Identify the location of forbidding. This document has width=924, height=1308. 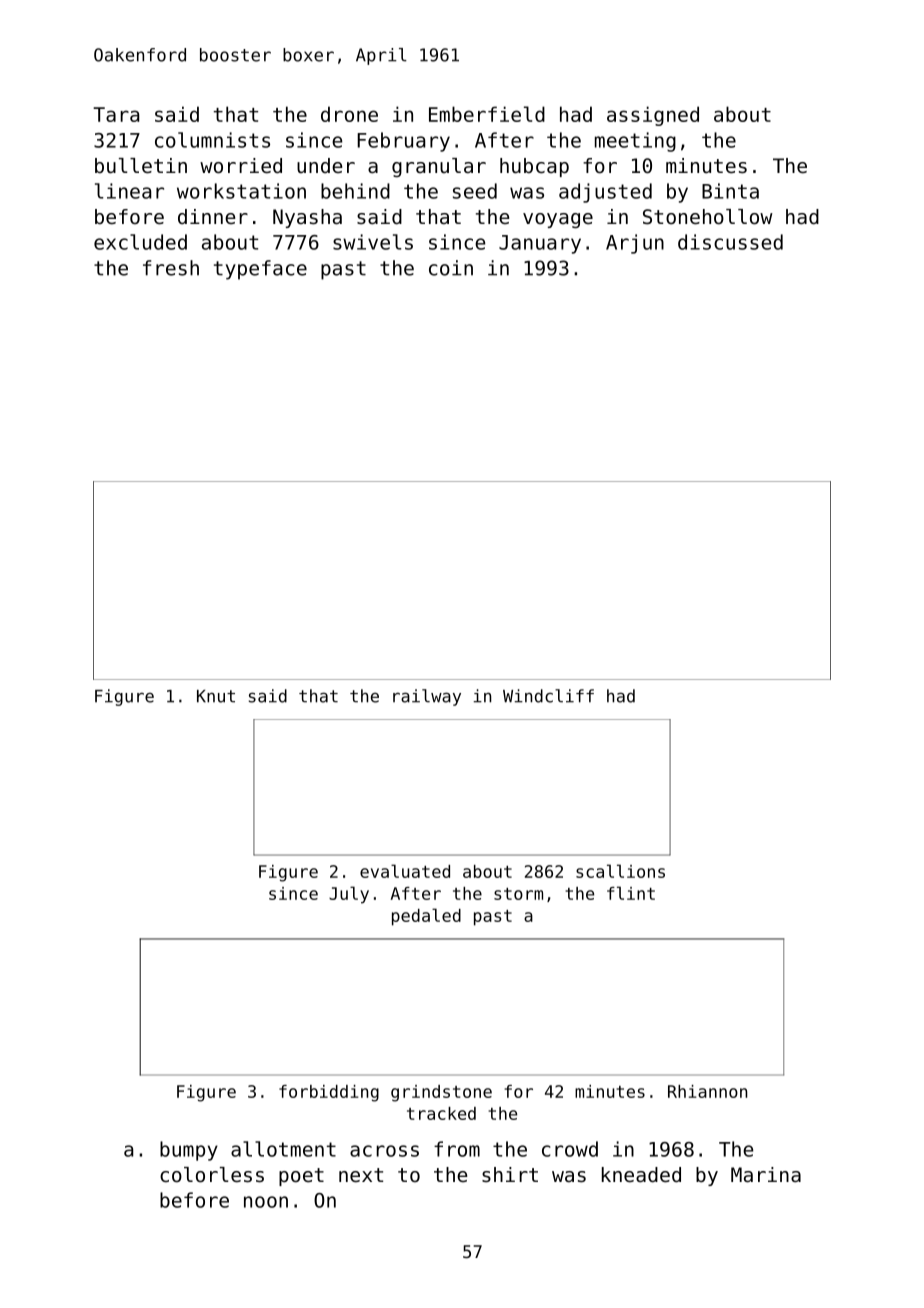
(329, 1093).
